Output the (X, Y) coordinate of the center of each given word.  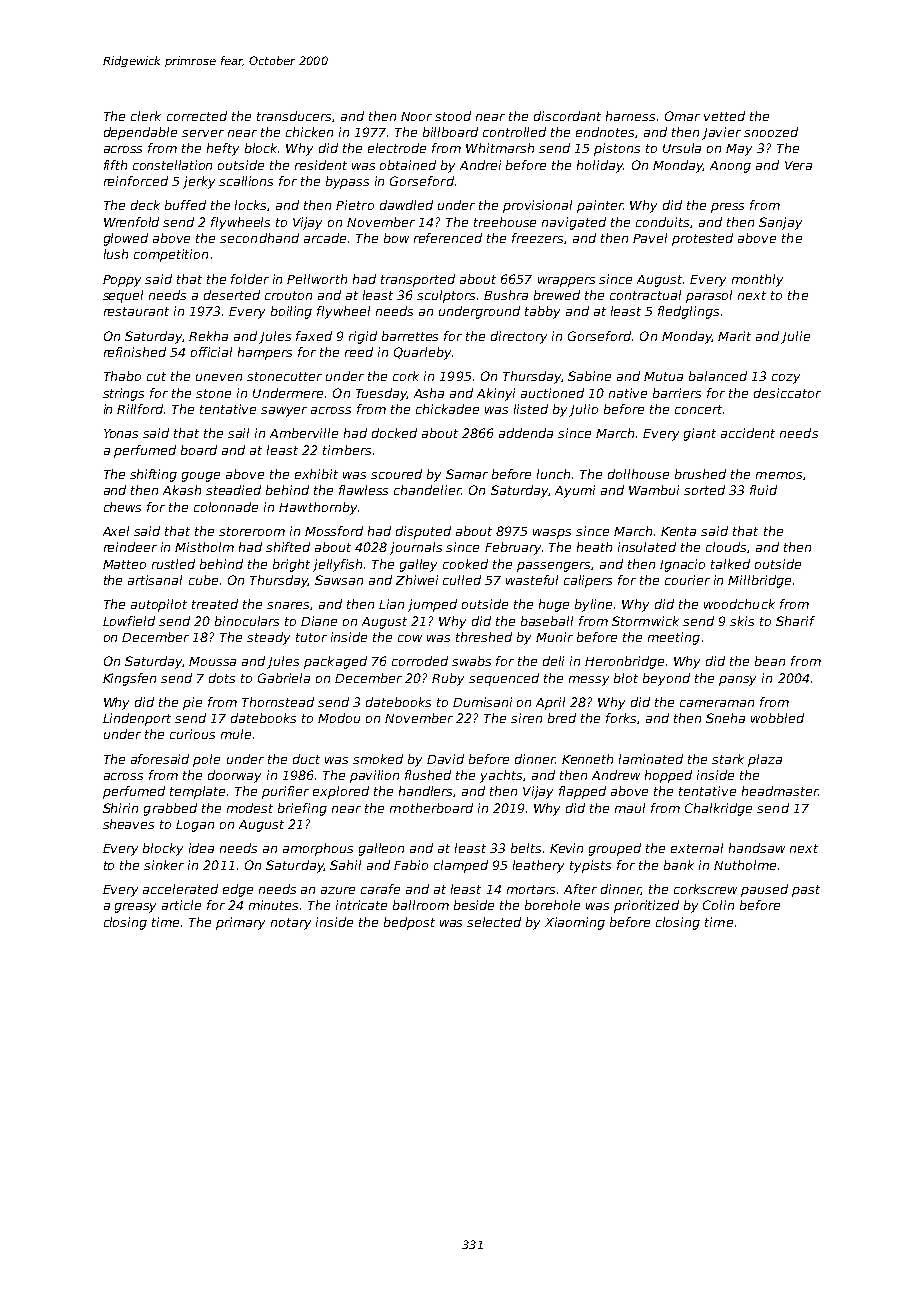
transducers (294, 116)
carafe (380, 889)
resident (321, 165)
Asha (429, 393)
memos (779, 475)
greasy (135, 908)
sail (238, 433)
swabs (471, 661)
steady (268, 638)
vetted (724, 116)
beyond (666, 679)
